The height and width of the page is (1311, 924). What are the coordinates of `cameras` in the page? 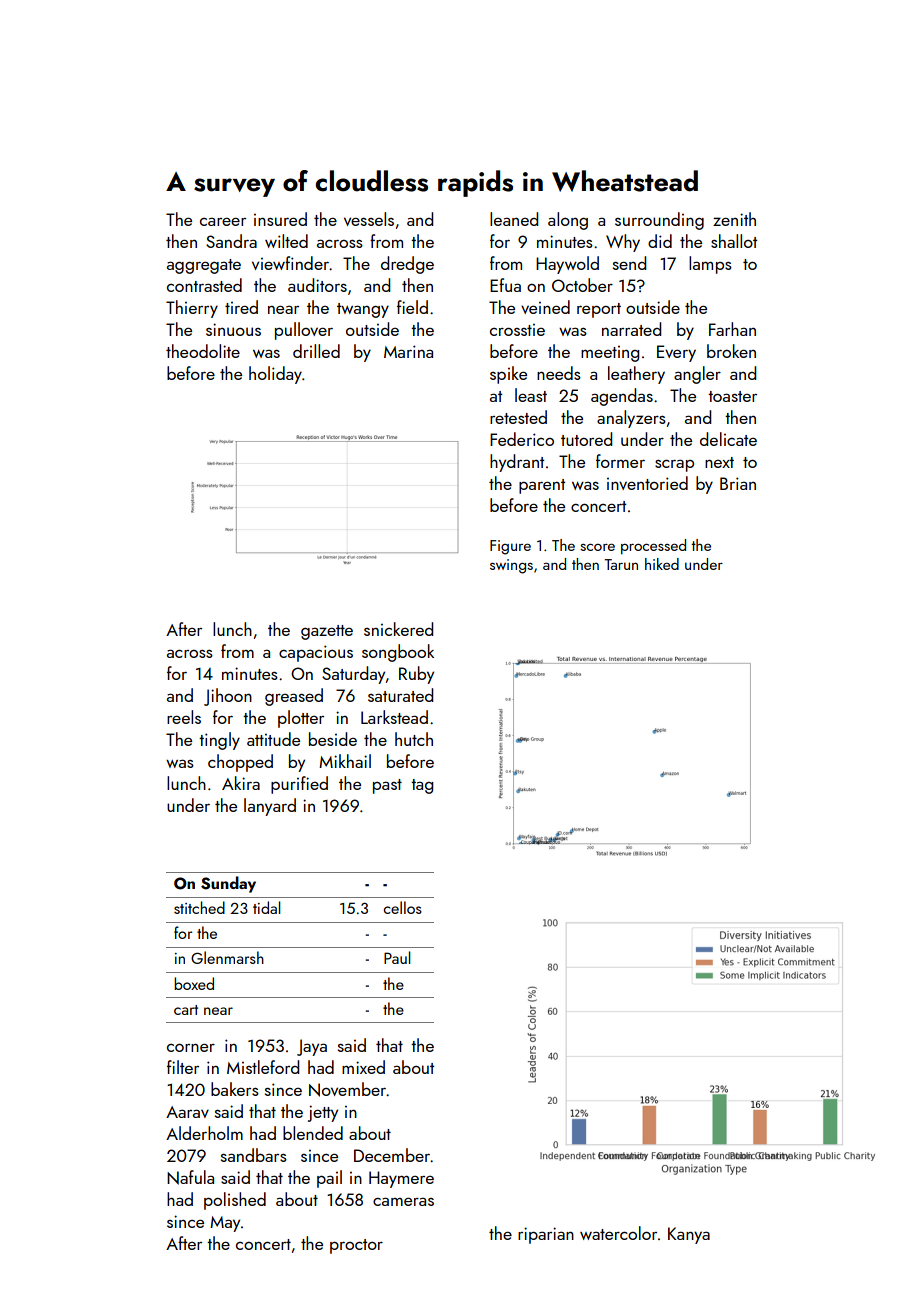 It's located at (403, 1201).
